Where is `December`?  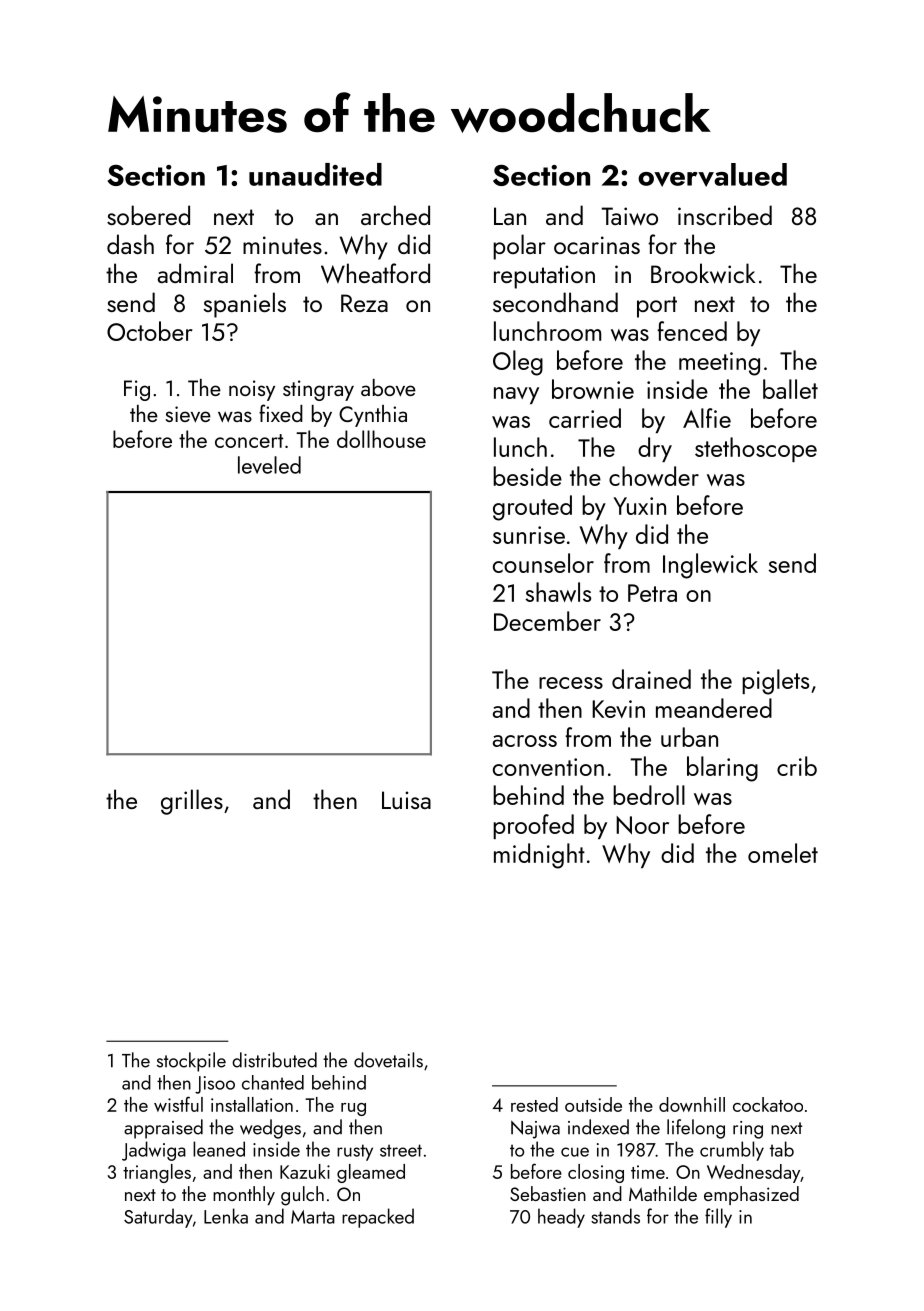 December is located at coordinates (547, 621).
